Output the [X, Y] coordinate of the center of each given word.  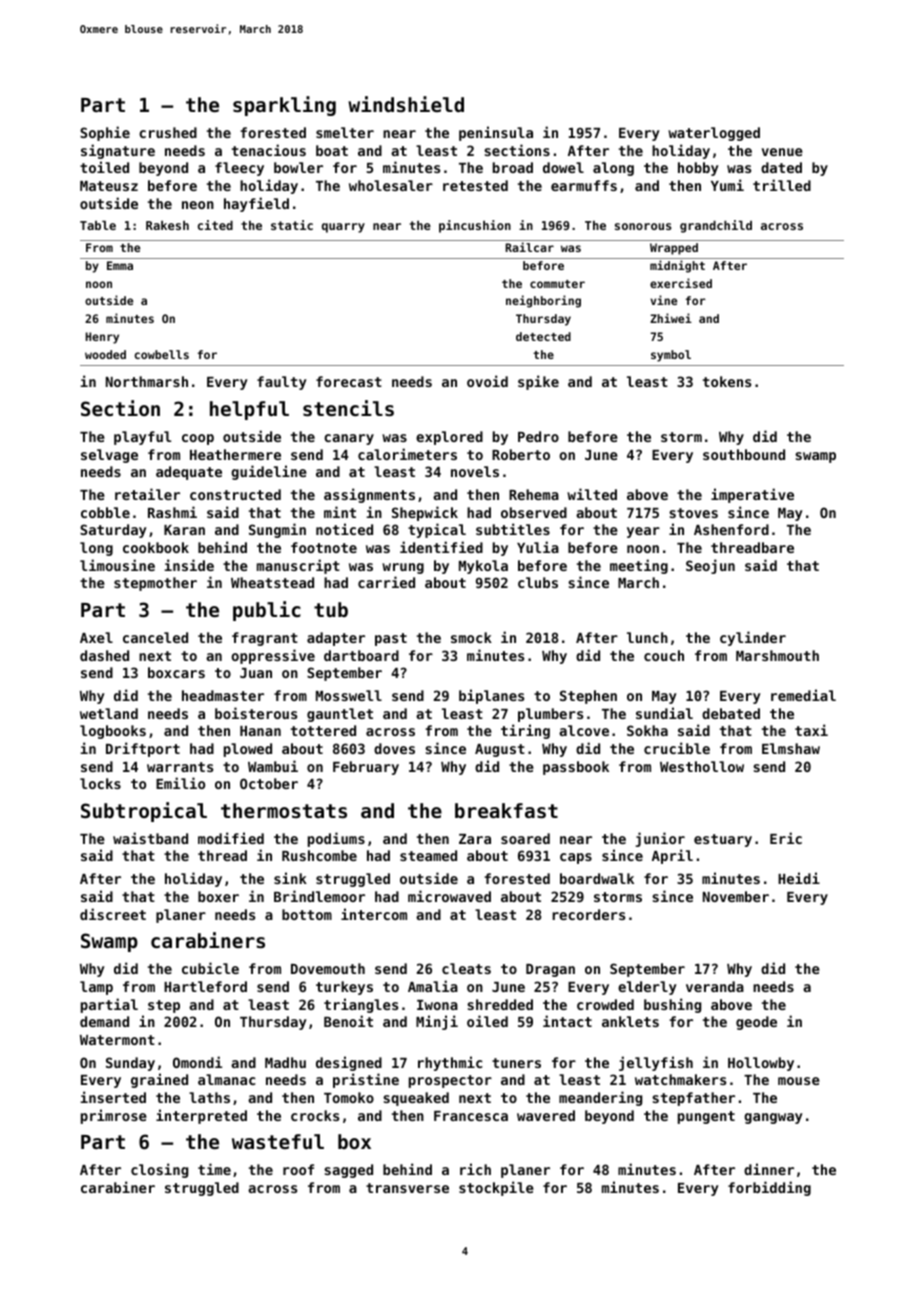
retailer [147, 494]
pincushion [475, 226]
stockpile [496, 1188]
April [672, 856]
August [500, 750]
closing [159, 1170]
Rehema [534, 494]
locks [100, 783]
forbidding [769, 1188]
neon [198, 205]
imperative [752, 495]
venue [782, 152]
